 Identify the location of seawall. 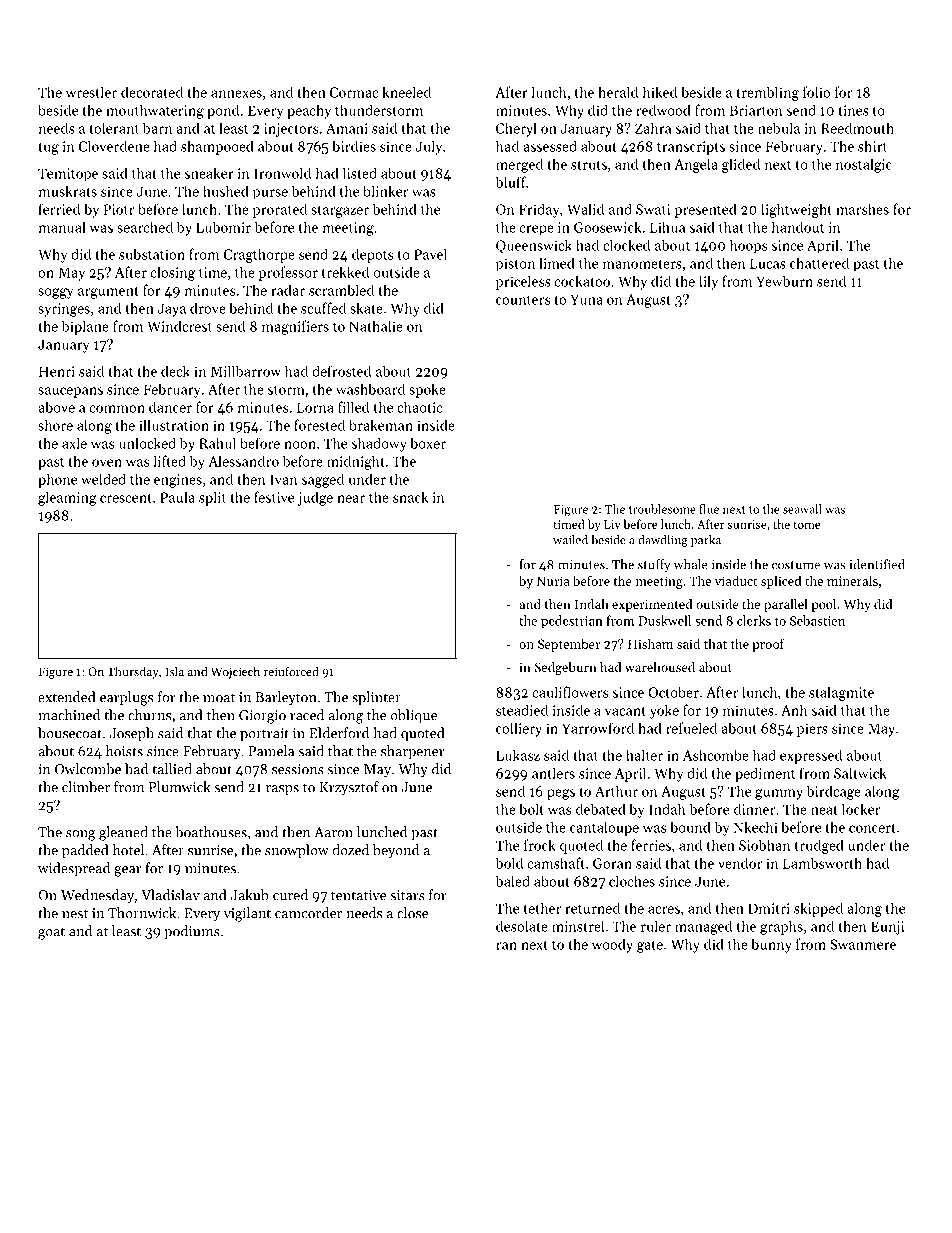
(802, 509).
